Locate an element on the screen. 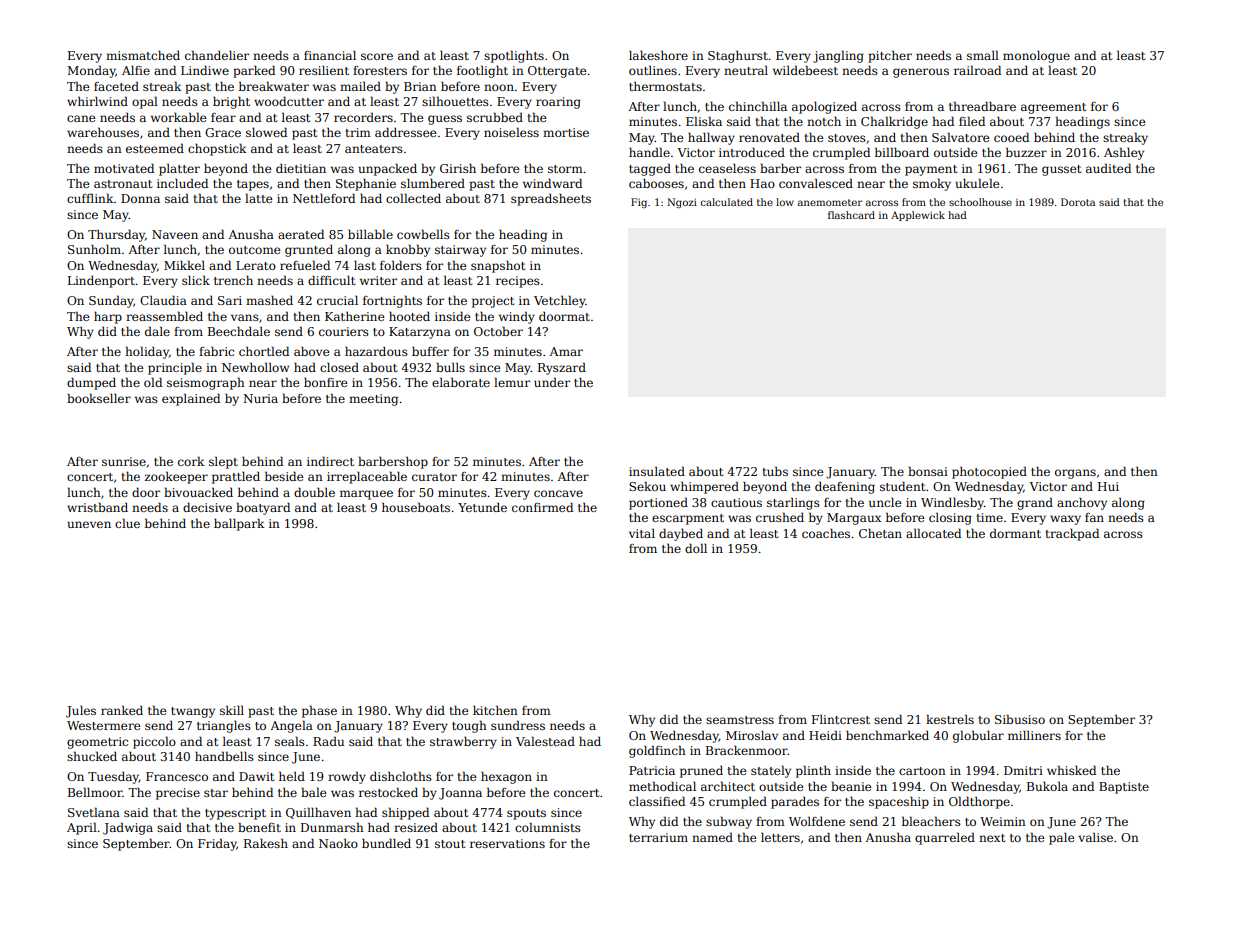  Donna is located at coordinates (140, 198).
